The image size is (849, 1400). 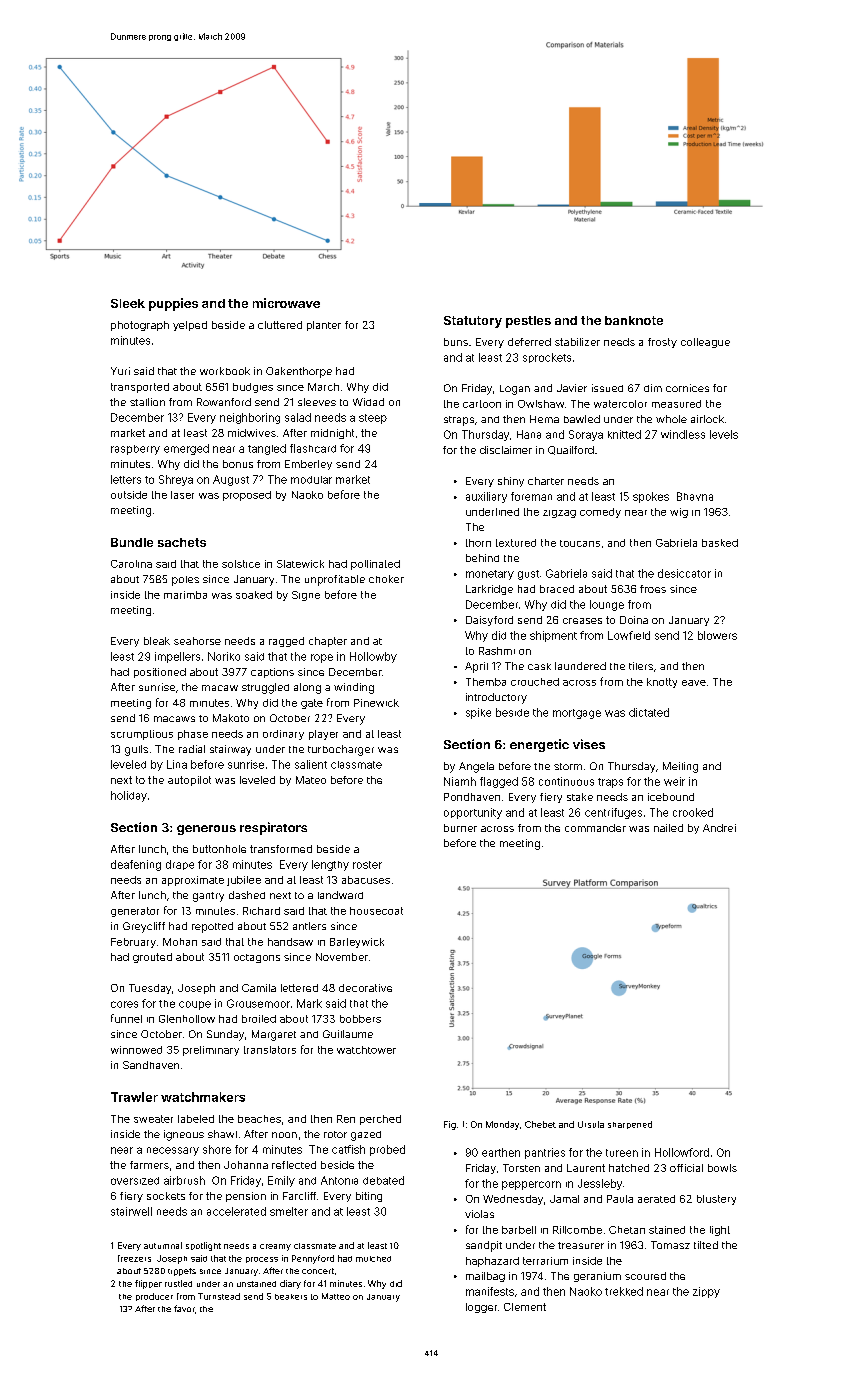 What do you see at coordinates (231, 718) in the screenshot?
I see `Makoto` at bounding box center [231, 718].
